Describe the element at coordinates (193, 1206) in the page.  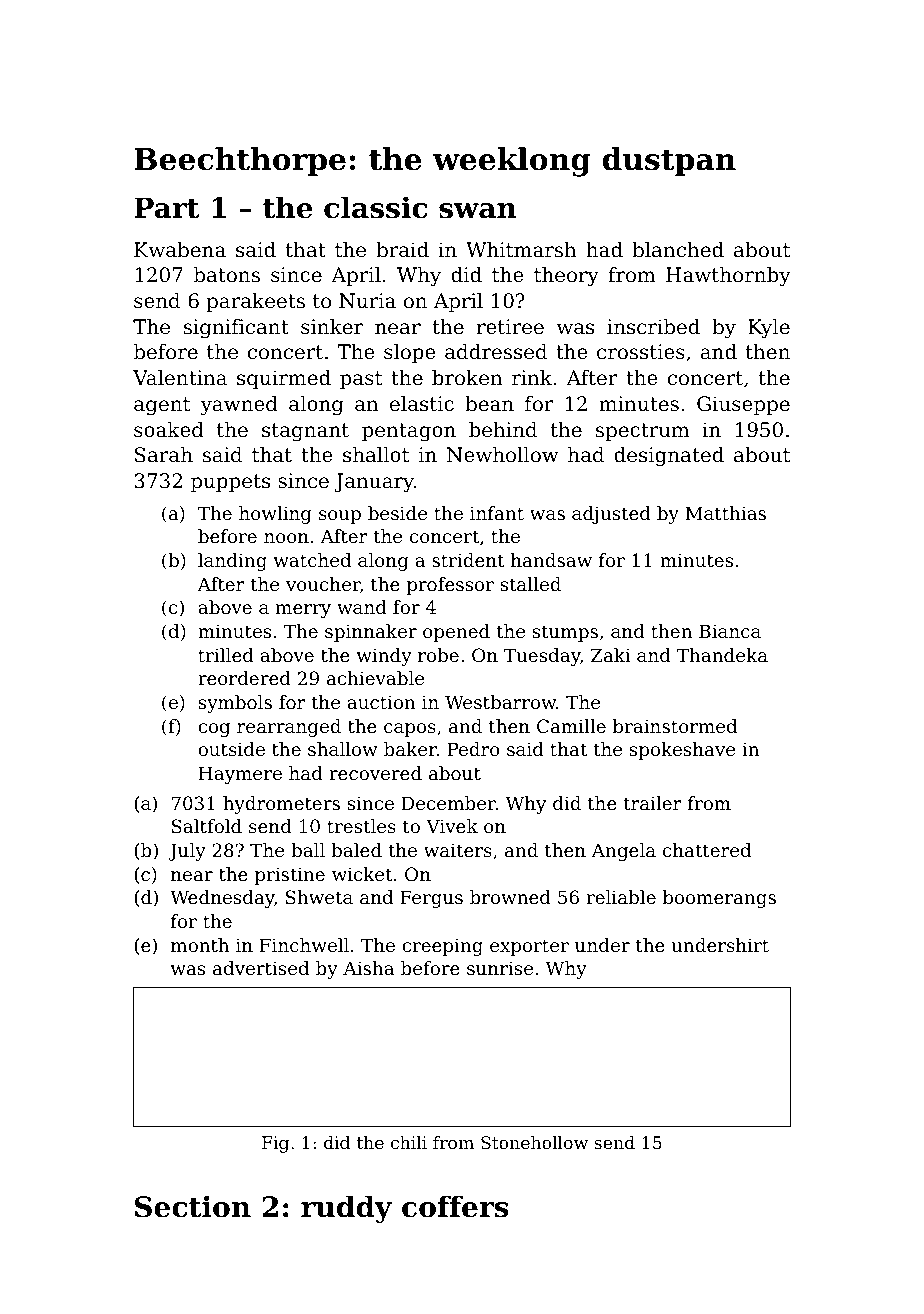
I see `Section` at that location.
